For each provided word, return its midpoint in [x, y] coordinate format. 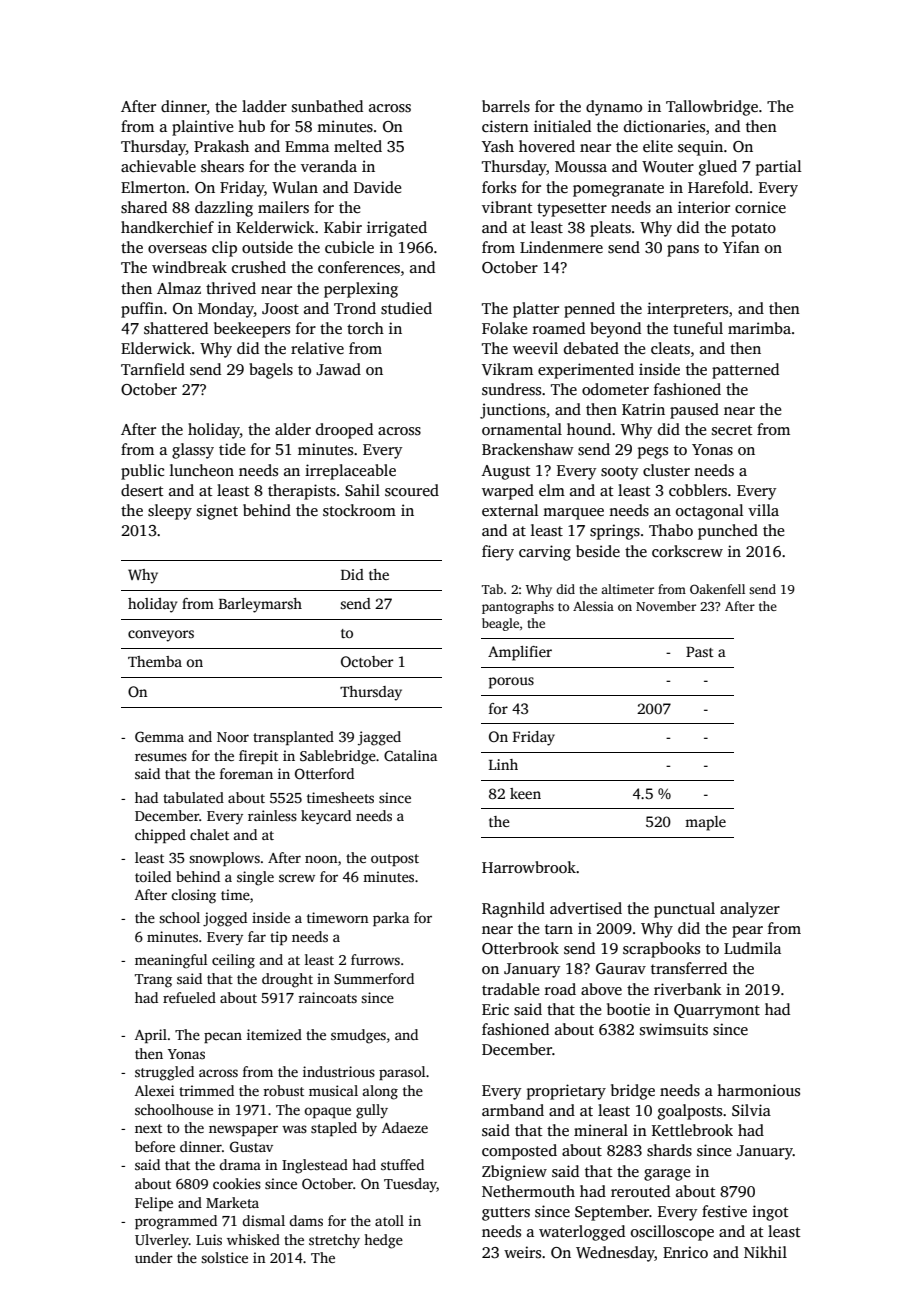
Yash [498, 146]
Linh [503, 764]
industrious [339, 1071]
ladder [264, 106]
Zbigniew [514, 1173]
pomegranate [618, 190]
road [560, 989]
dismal [263, 1220]
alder [293, 429]
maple [705, 823]
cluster [666, 470]
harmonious [758, 1090]
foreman [246, 773]
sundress [511, 389]
